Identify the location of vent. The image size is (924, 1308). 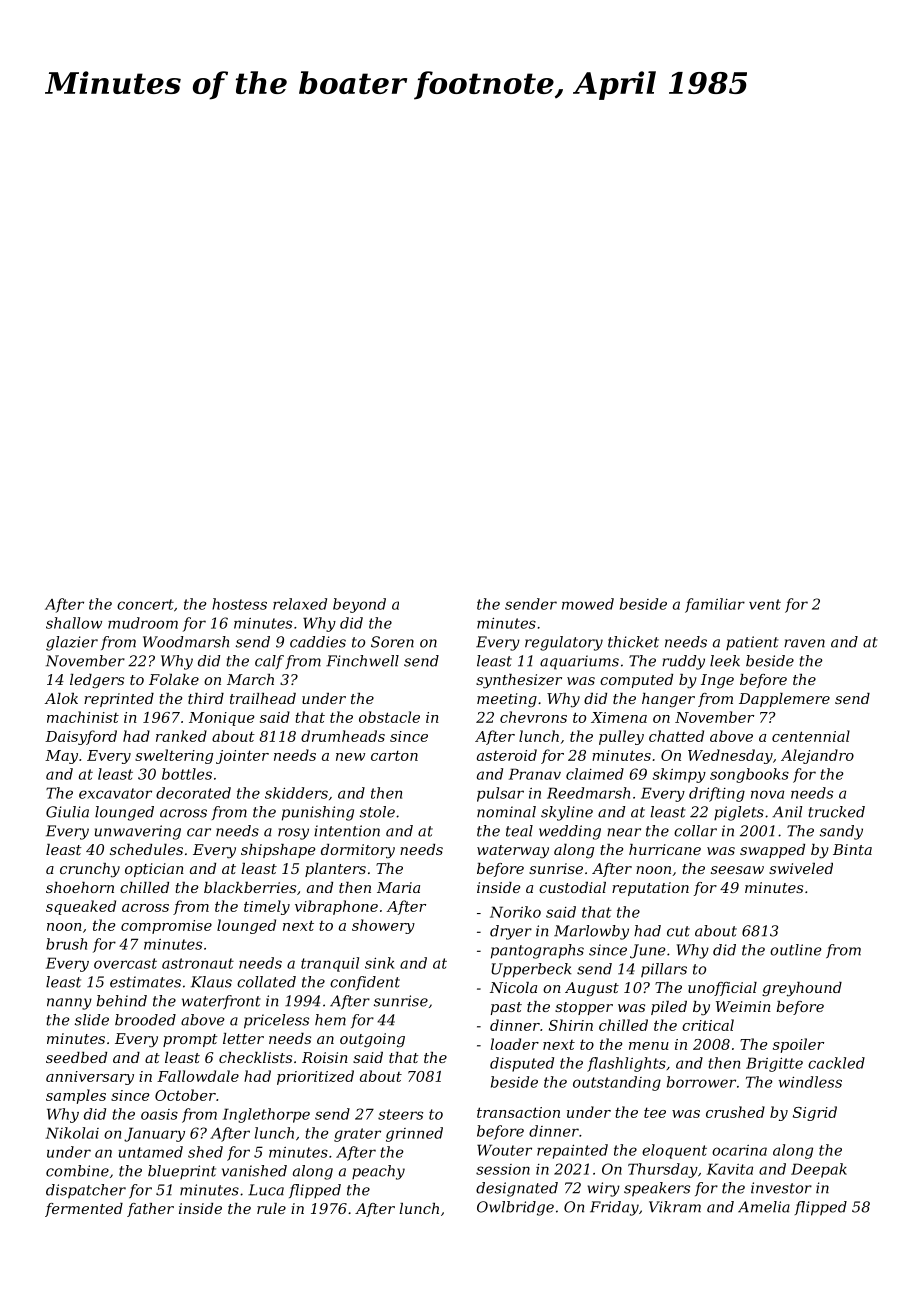
(765, 604).
